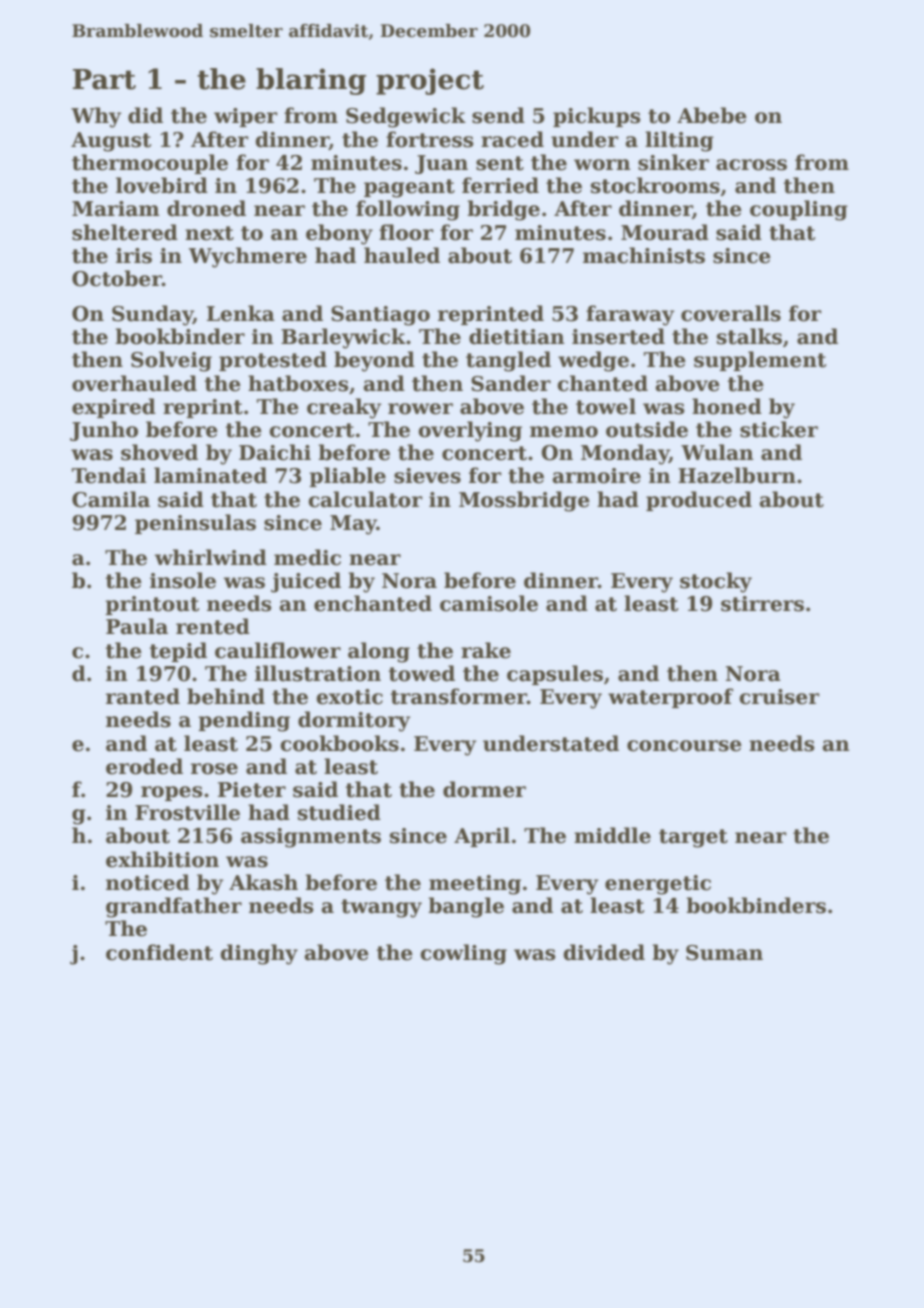  What do you see at coordinates (406, 117) in the screenshot?
I see `Sedgewick` at bounding box center [406, 117].
